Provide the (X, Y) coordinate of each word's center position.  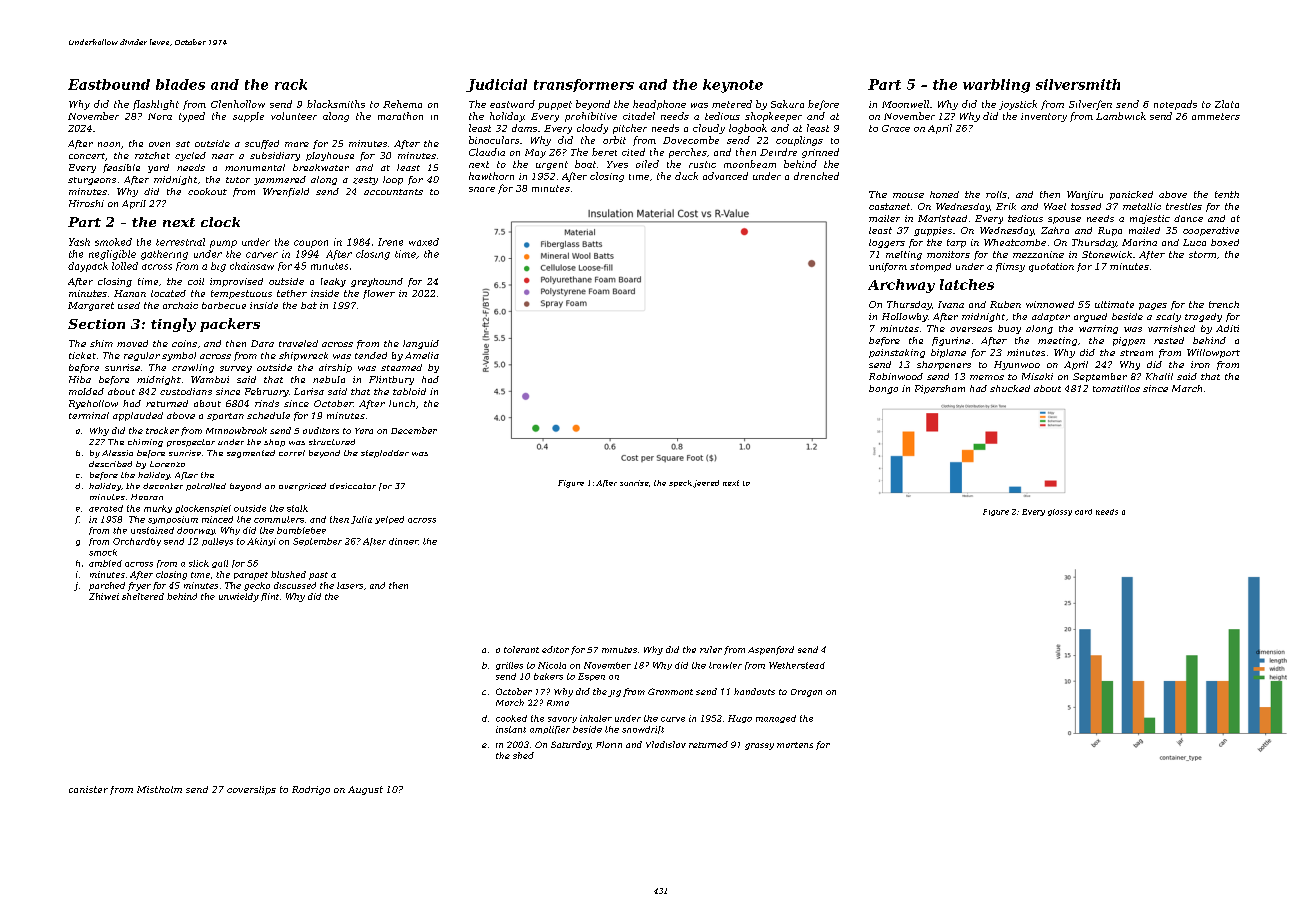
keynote (733, 86)
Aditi (1227, 328)
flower (379, 294)
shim (101, 343)
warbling (996, 86)
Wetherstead (797, 665)
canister (88, 789)
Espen (591, 677)
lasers (350, 585)
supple (248, 117)
